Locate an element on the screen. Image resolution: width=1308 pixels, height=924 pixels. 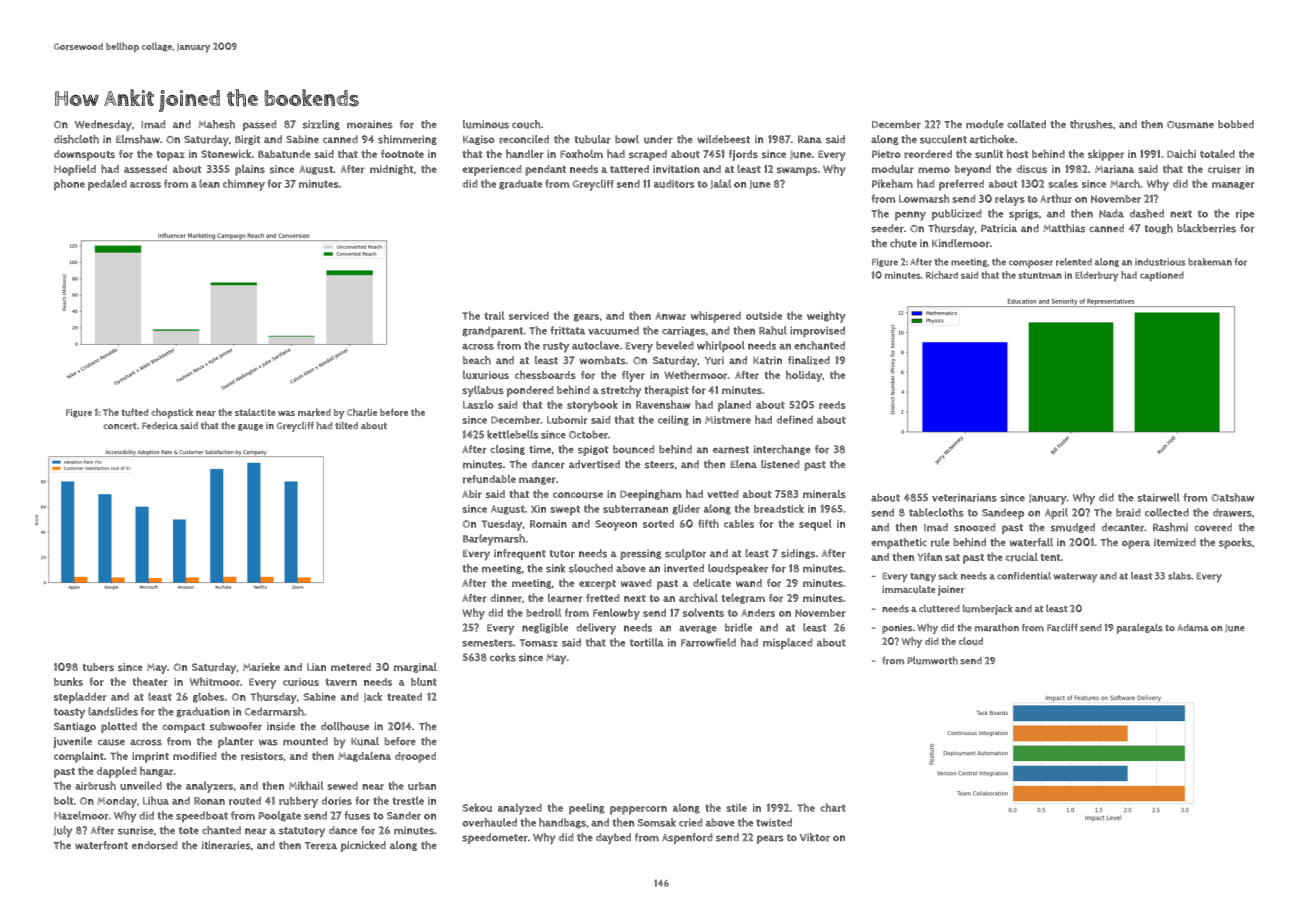
tubers is located at coordinates (98, 667).
